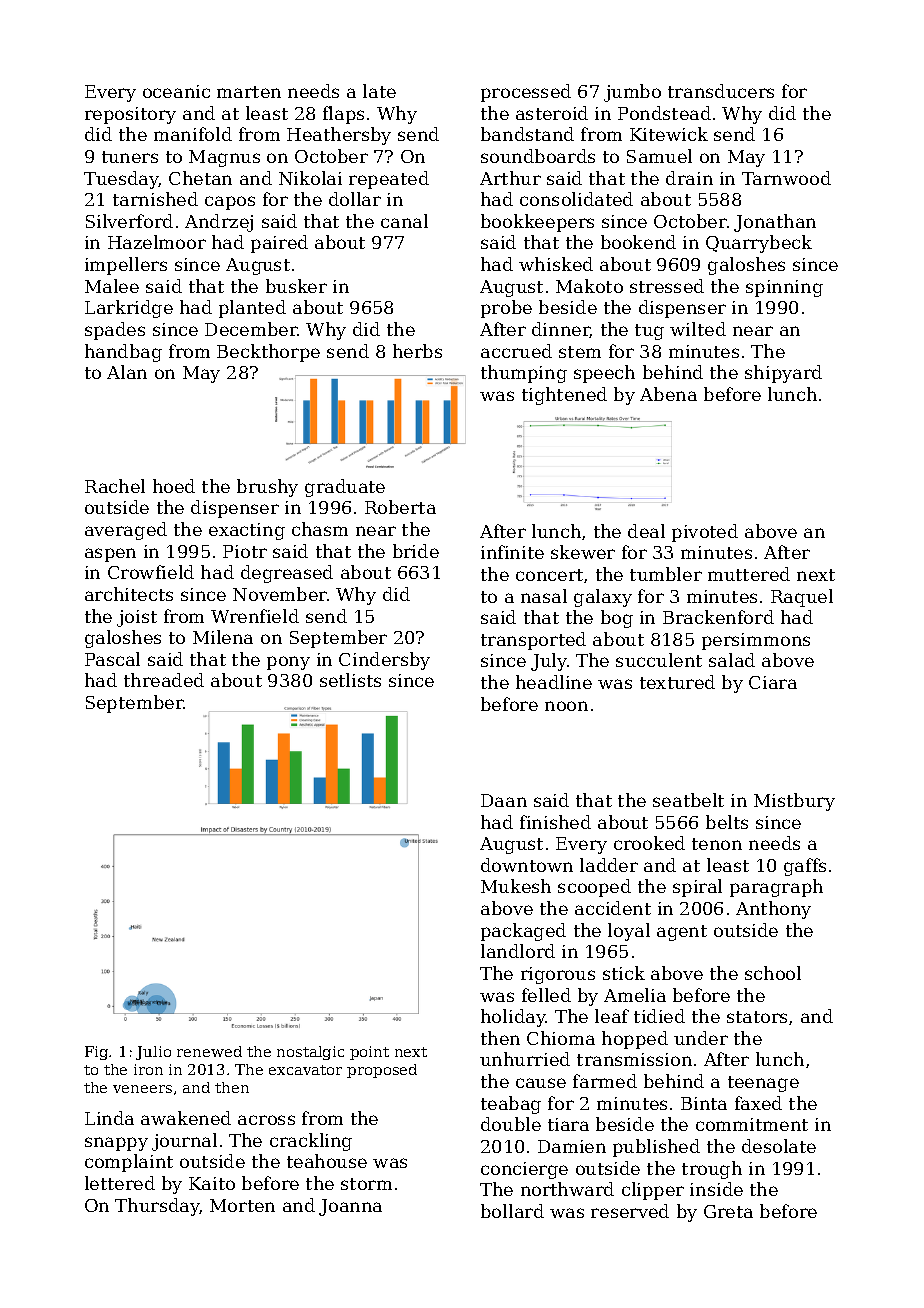 This image has width=924, height=1308. I want to click on Morten, so click(242, 1205).
